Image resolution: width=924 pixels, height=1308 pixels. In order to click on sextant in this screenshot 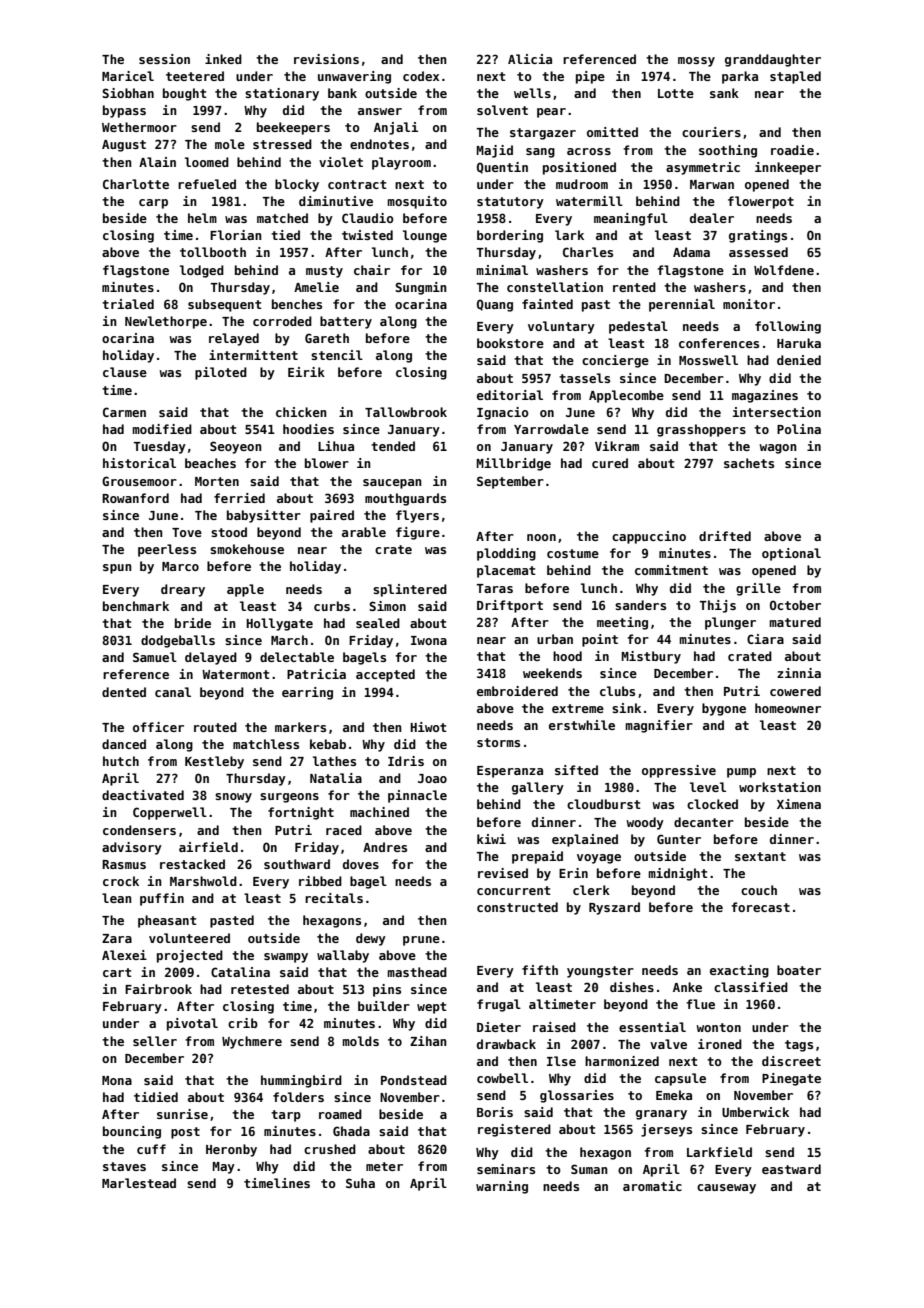, I will do `click(760, 856)`.
